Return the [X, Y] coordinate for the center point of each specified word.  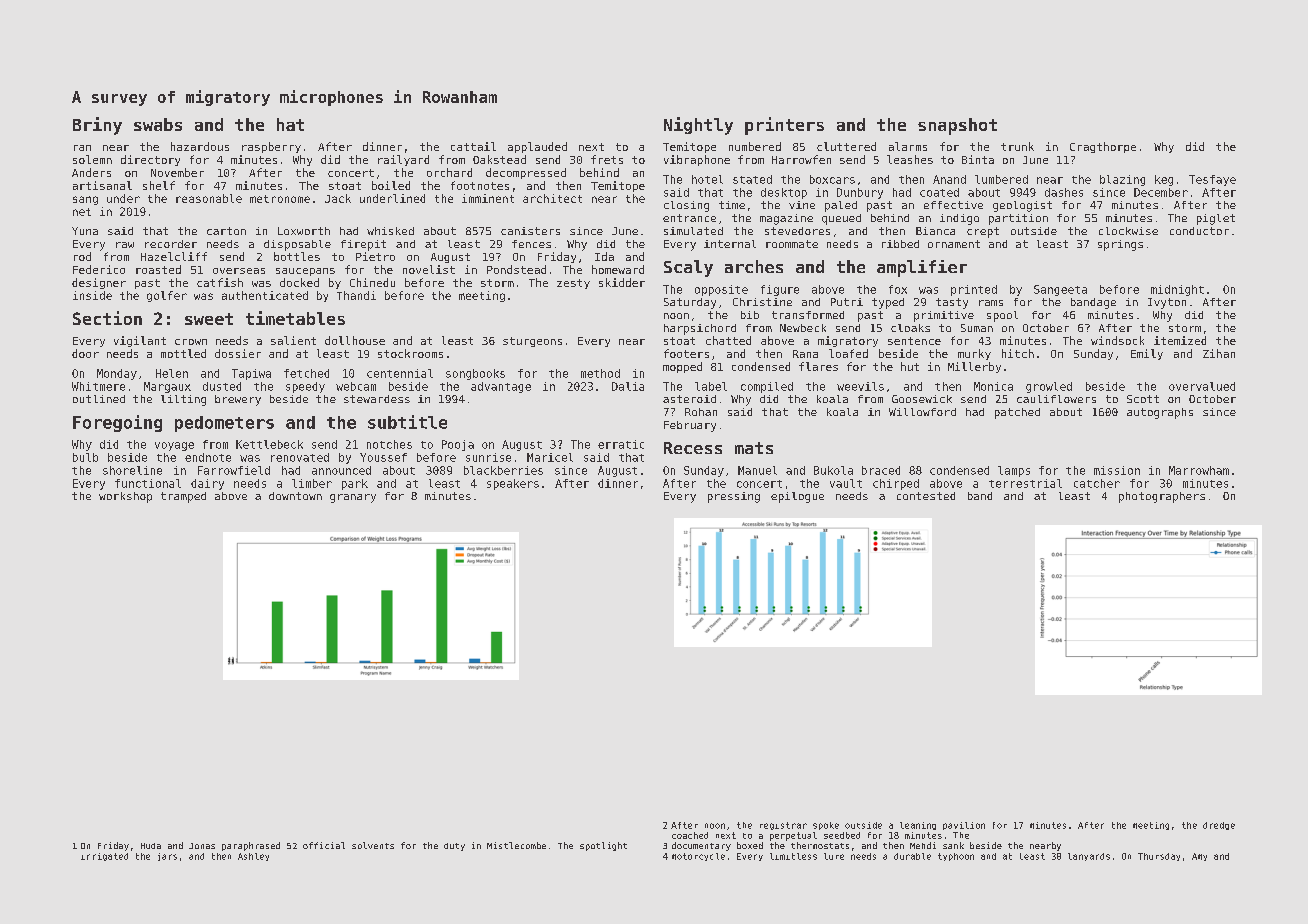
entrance [689, 218]
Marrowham [1199, 470]
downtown [295, 496]
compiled [767, 387]
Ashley [253, 857]
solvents [373, 845]
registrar [783, 826]
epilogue [797, 497]
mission [1117, 470]
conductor [1199, 231]
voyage [174, 446]
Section [107, 318]
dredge [1219, 826]
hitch [1018, 353]
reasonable [209, 198]
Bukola [833, 470]
